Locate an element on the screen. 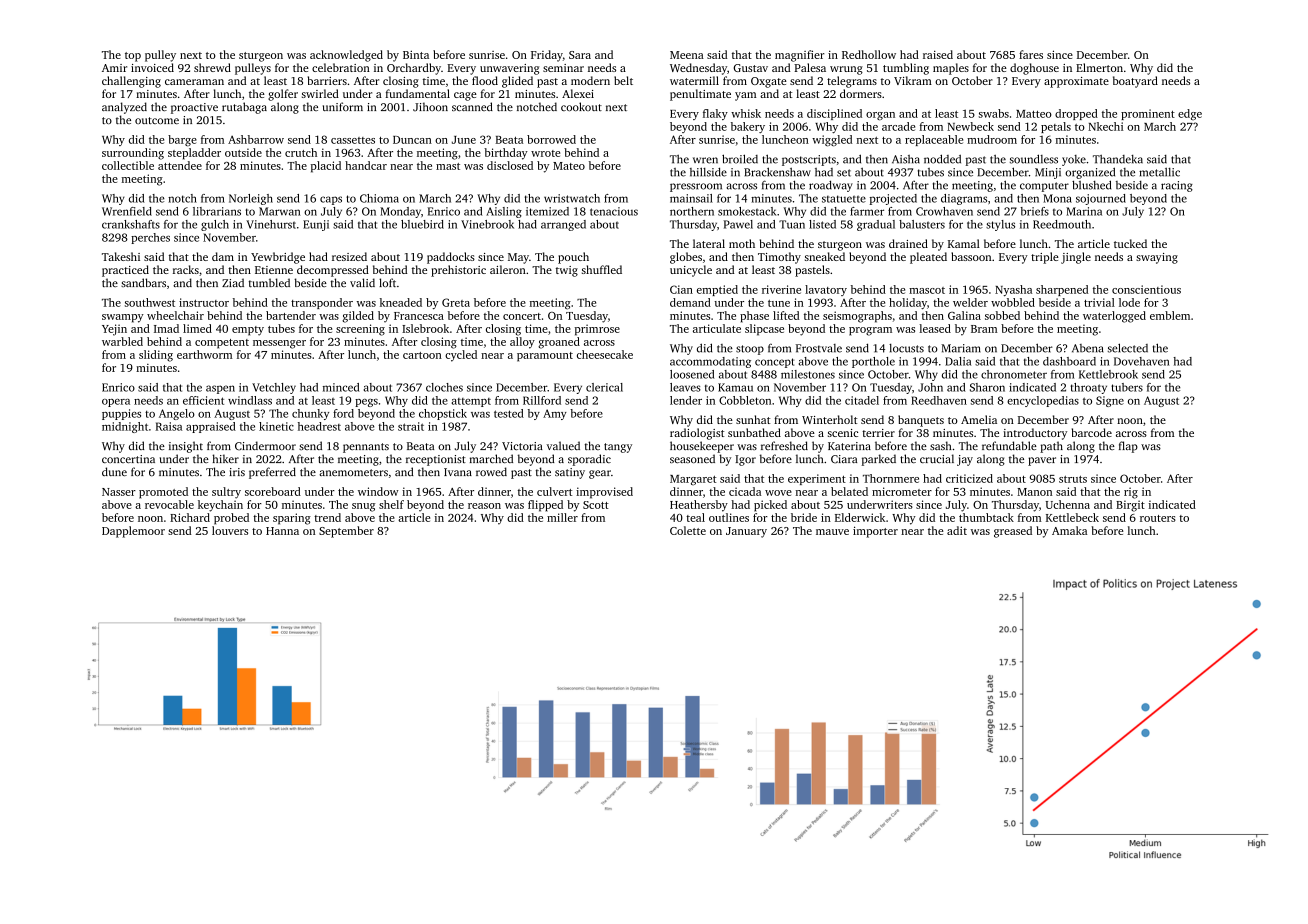 The image size is (1308, 924). revocable is located at coordinates (169, 504).
